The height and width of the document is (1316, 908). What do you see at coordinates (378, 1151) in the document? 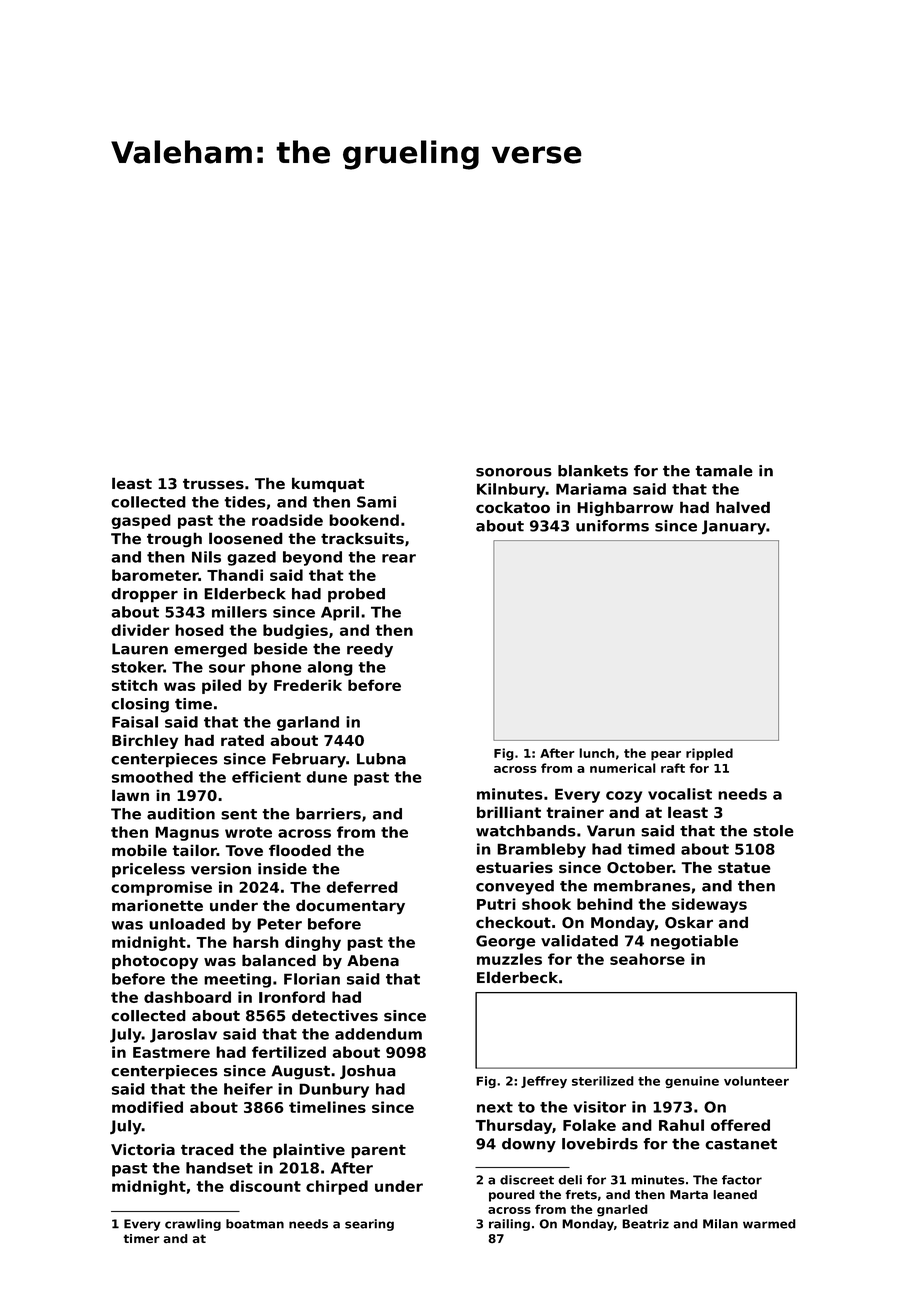
I see `parent` at bounding box center [378, 1151].
